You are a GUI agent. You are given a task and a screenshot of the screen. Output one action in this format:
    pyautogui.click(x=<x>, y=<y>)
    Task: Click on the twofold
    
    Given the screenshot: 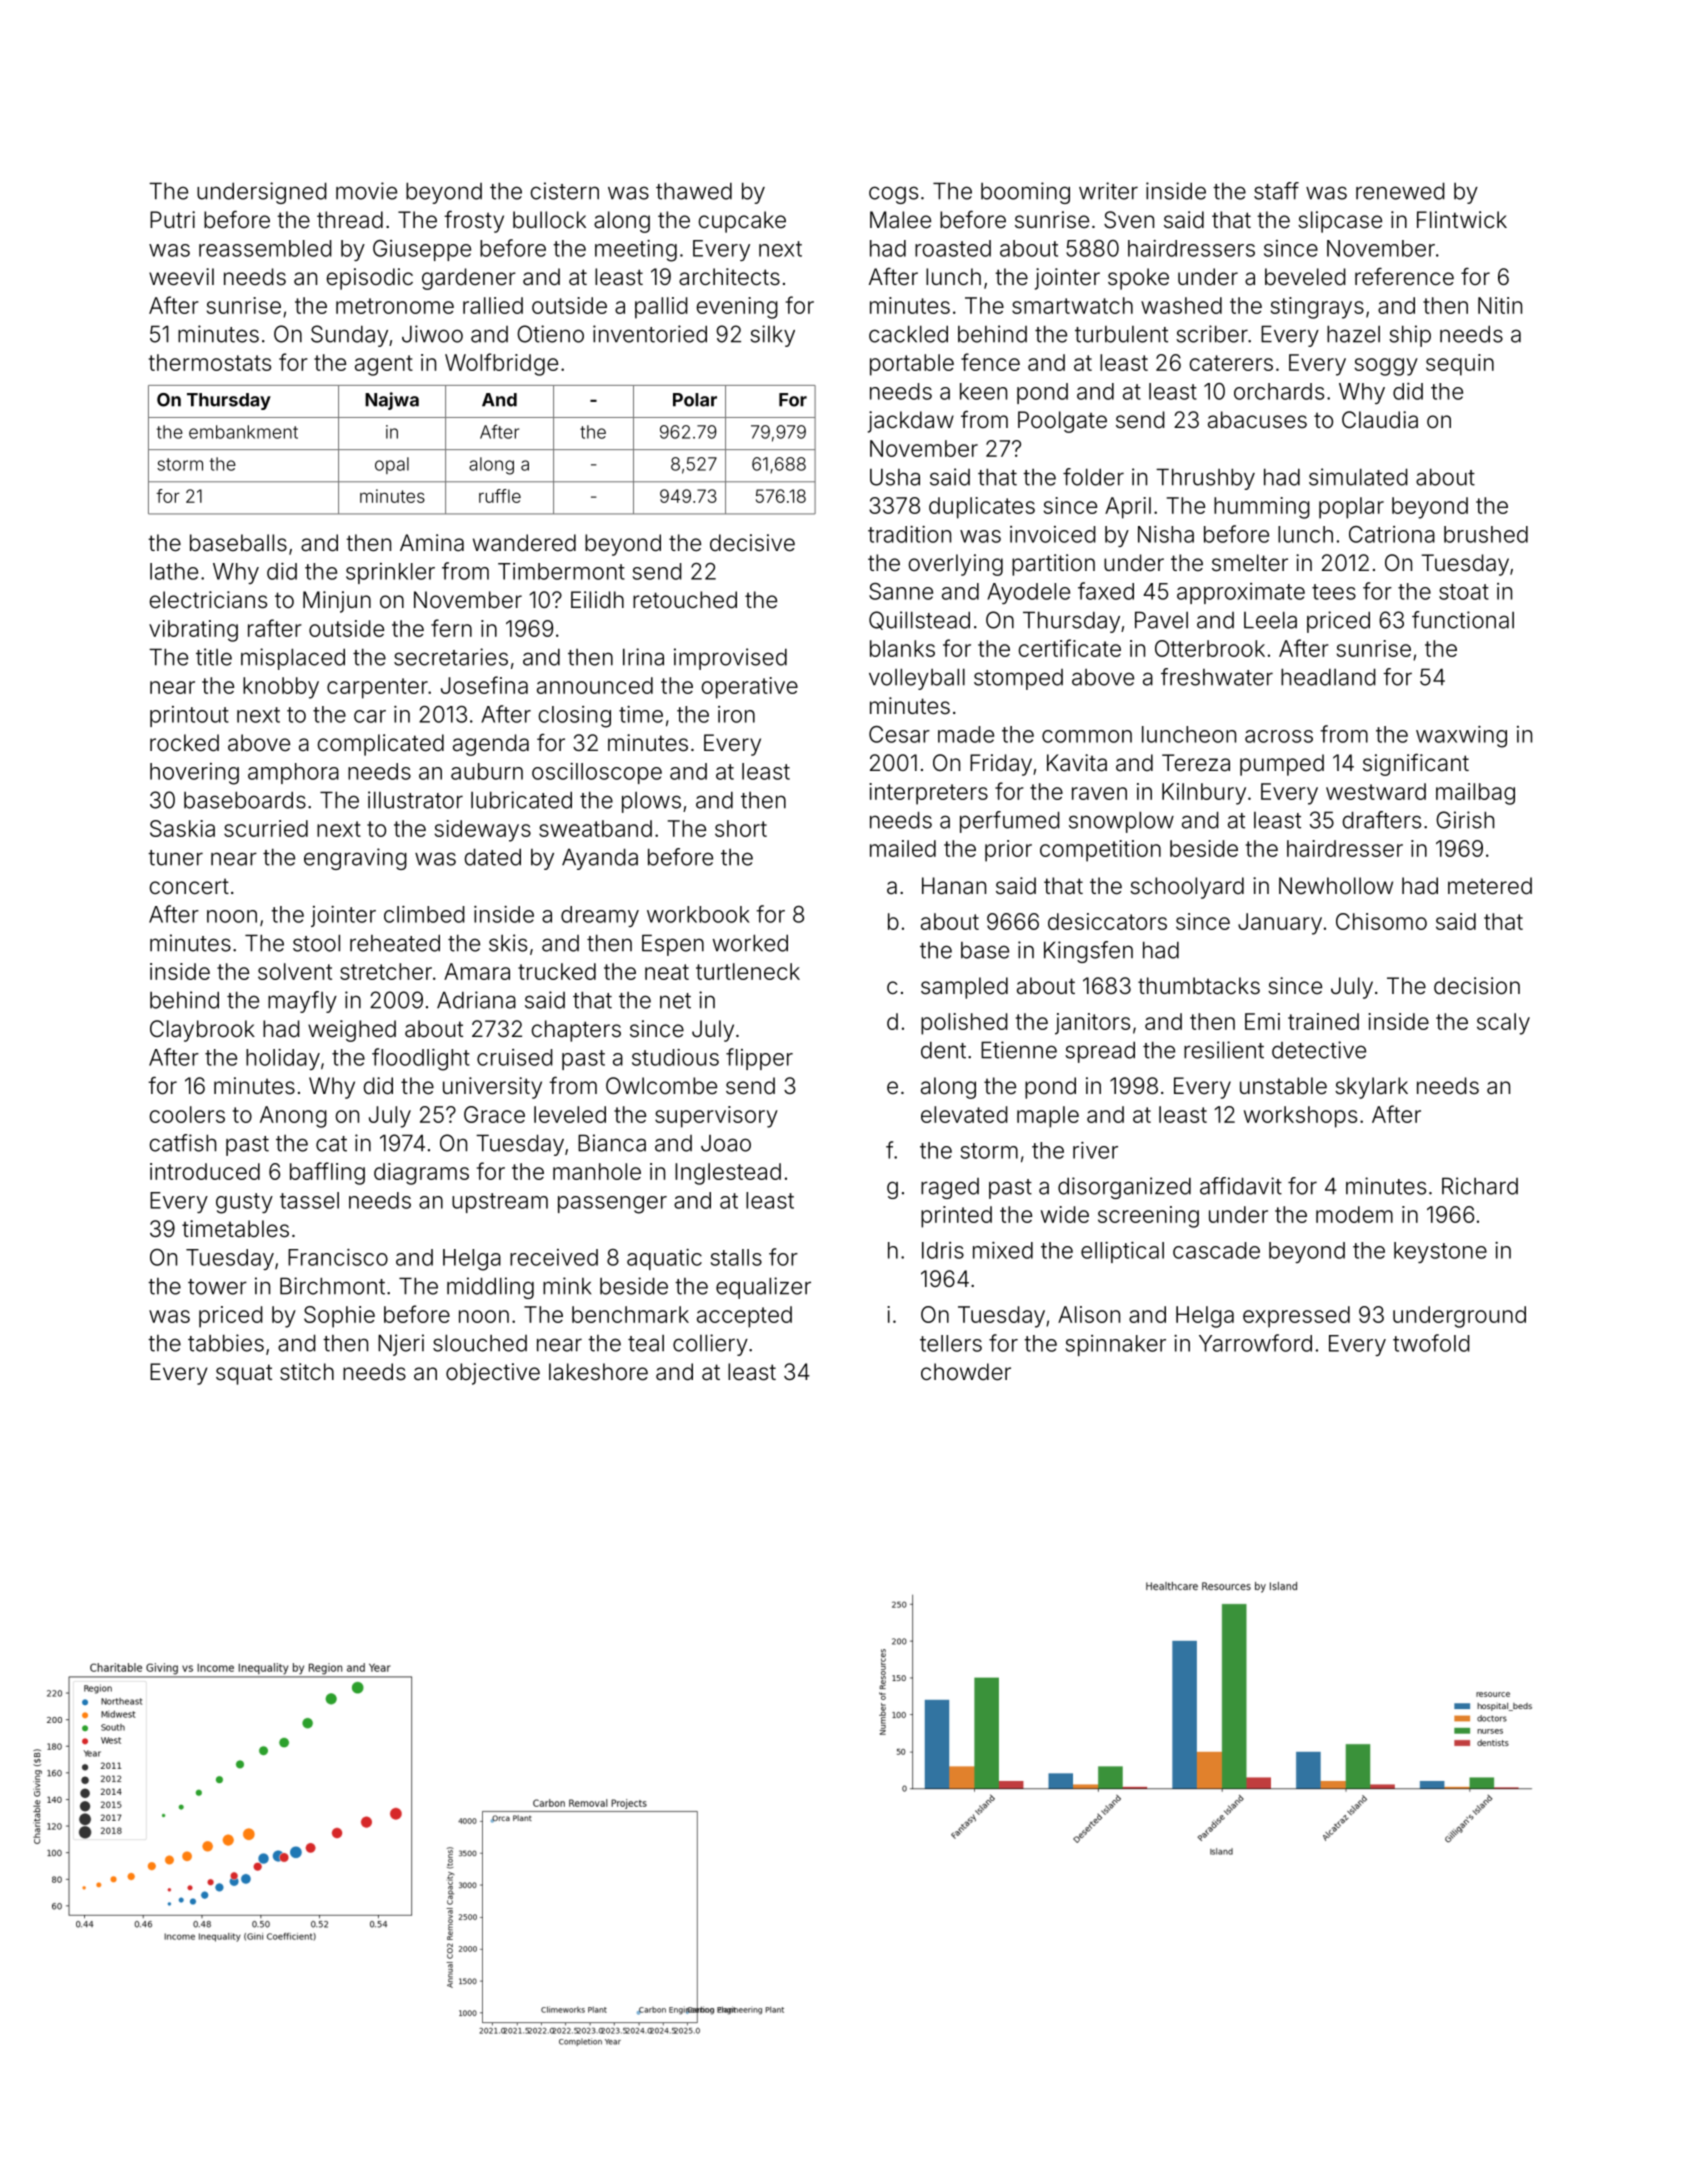 What is the action you would take?
    pyautogui.click(x=1431, y=1343)
